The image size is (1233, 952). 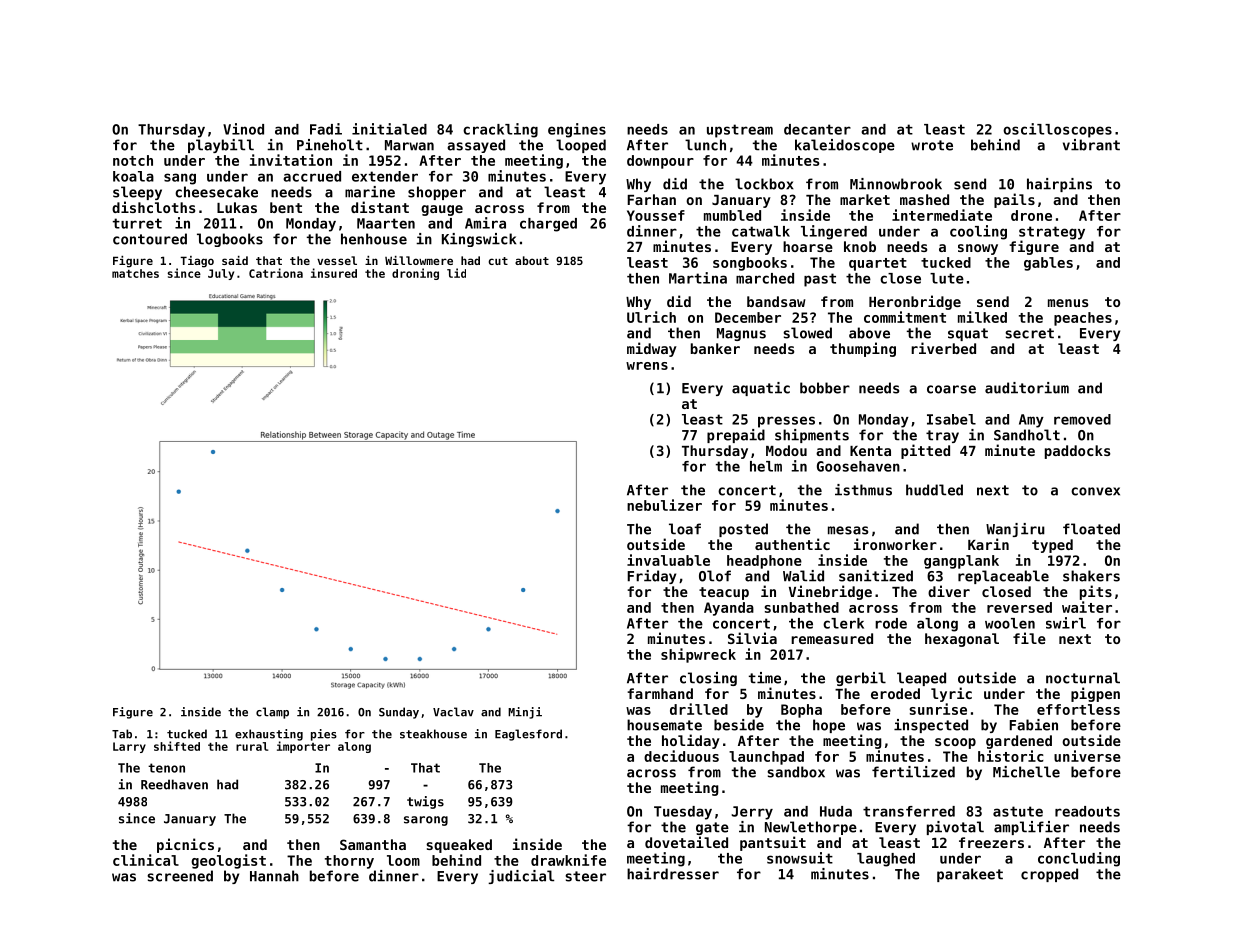 I want to click on tenon, so click(x=166, y=768).
